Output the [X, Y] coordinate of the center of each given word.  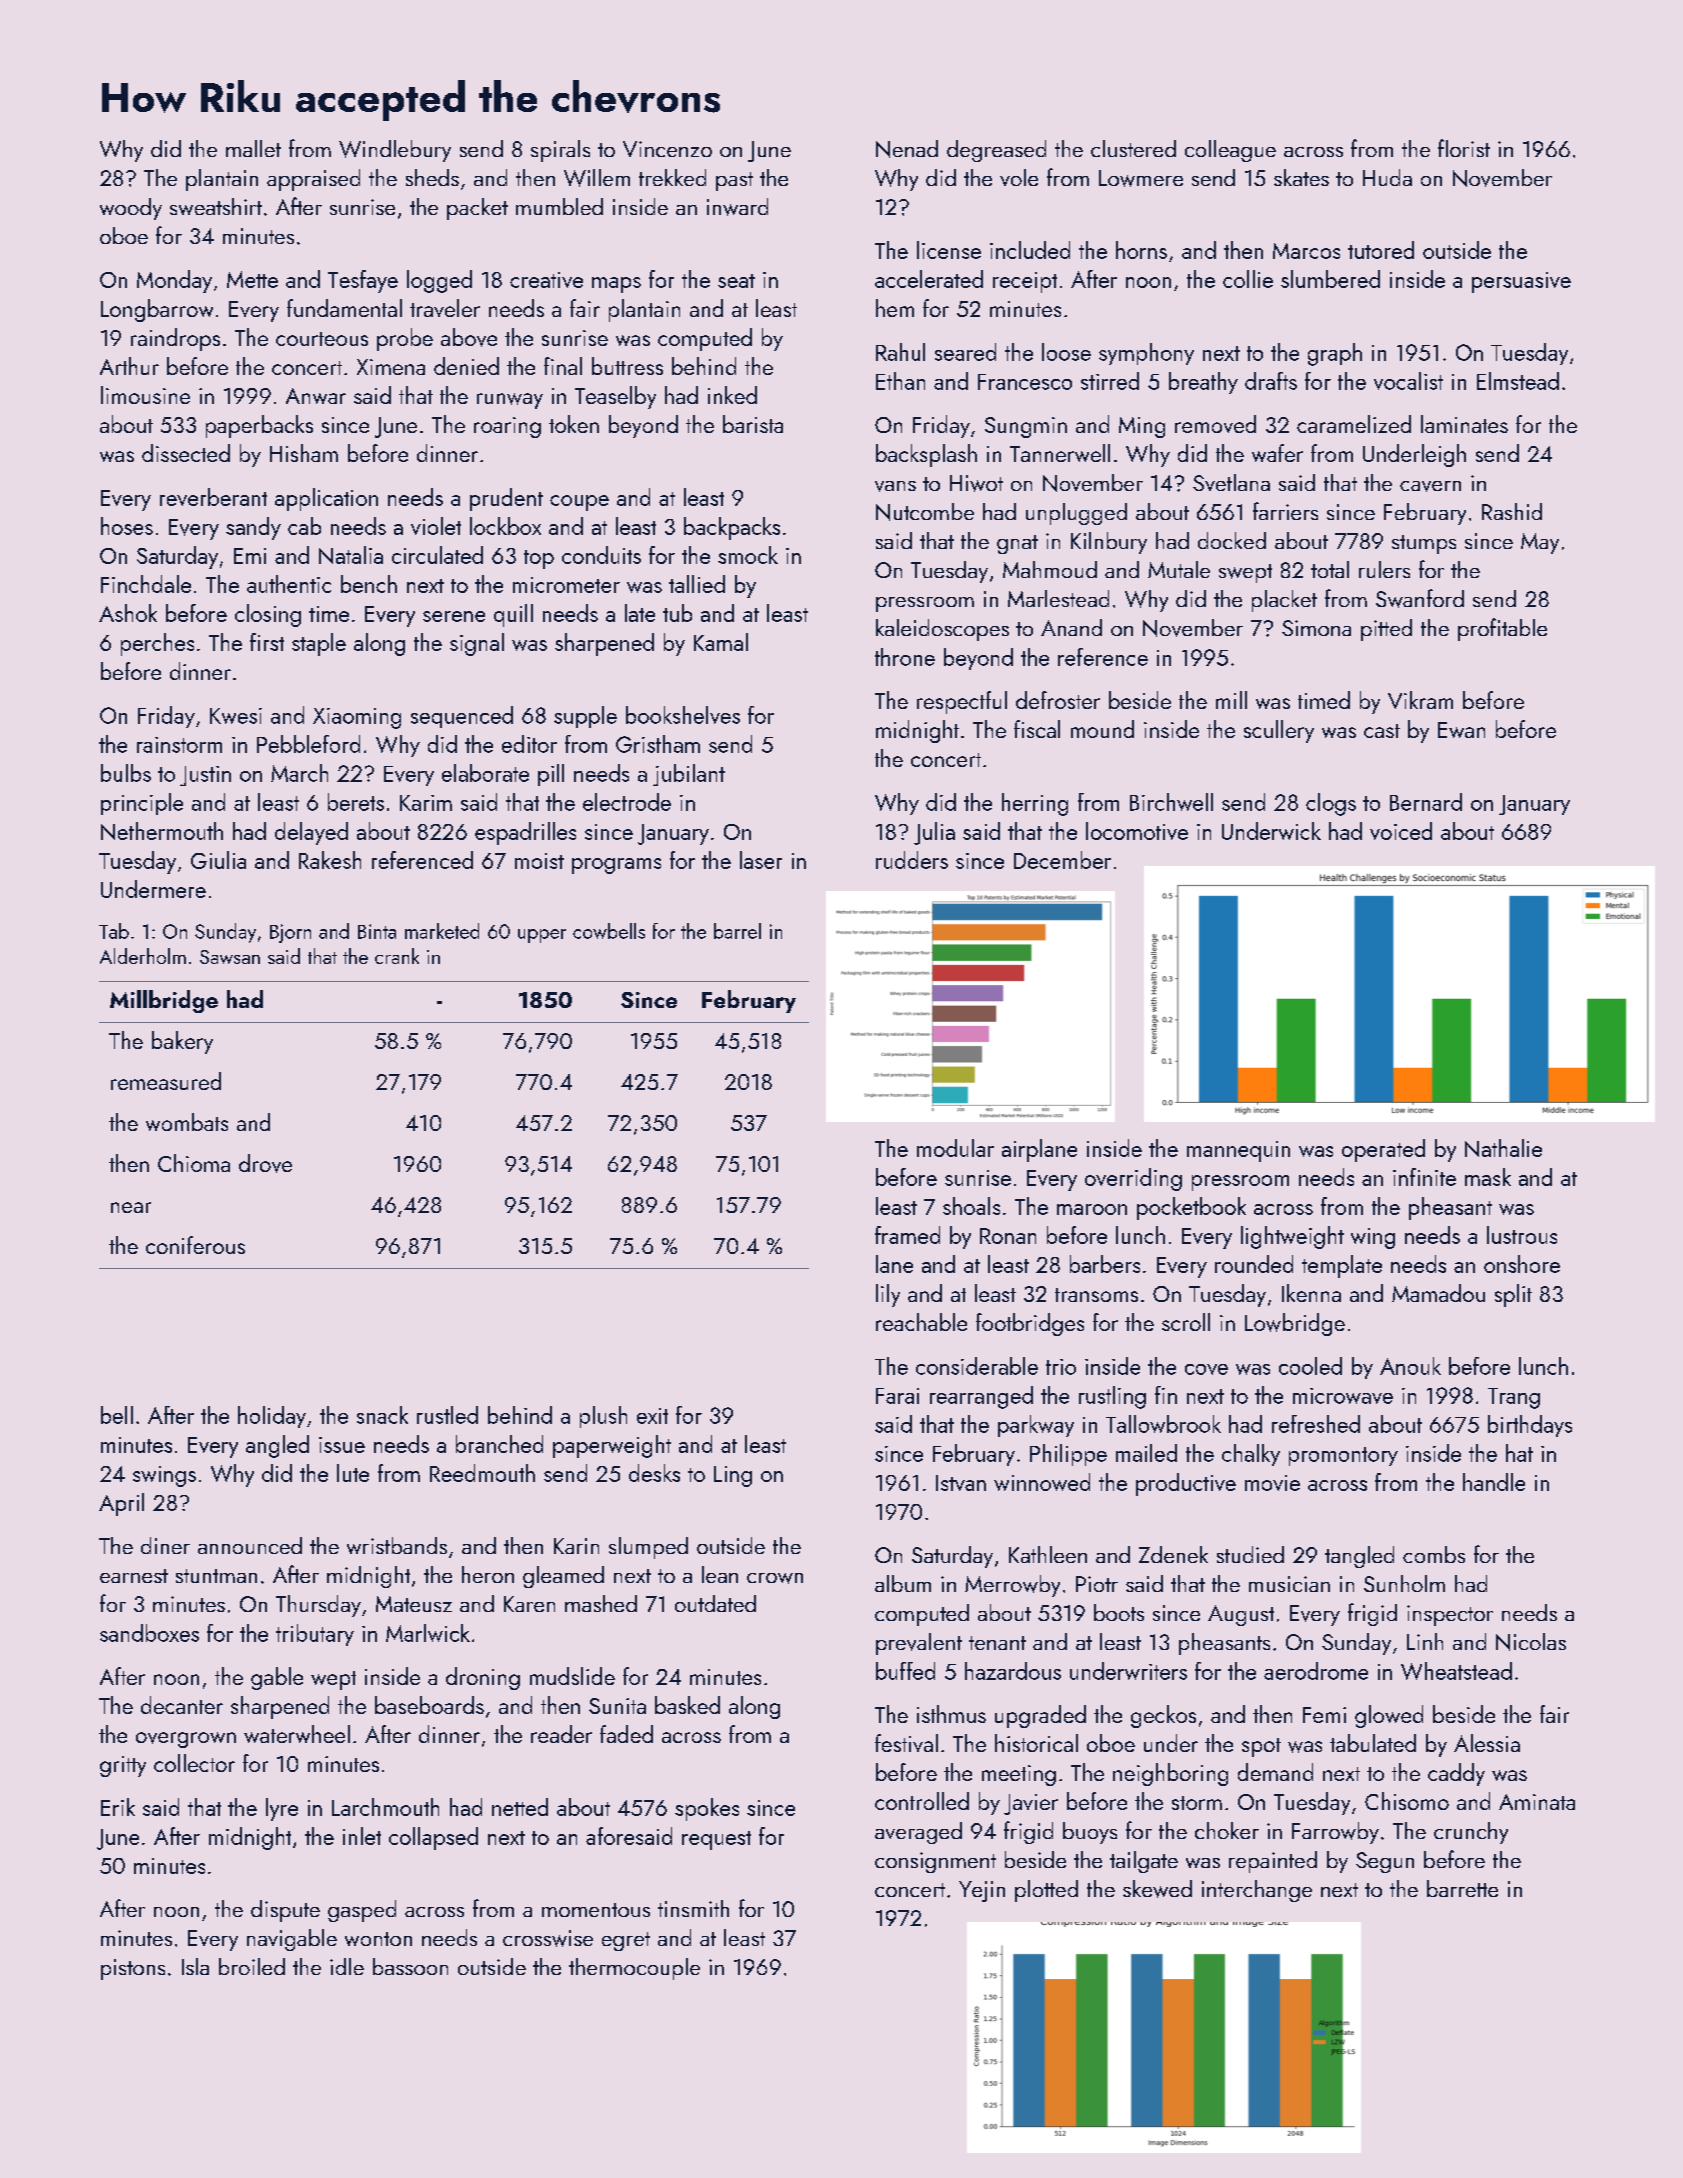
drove [265, 1163]
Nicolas [1531, 1642]
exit [652, 1416]
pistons [133, 1969]
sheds [432, 177]
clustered [1133, 148]
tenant [997, 1643]
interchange [1257, 1891]
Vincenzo [667, 149]
